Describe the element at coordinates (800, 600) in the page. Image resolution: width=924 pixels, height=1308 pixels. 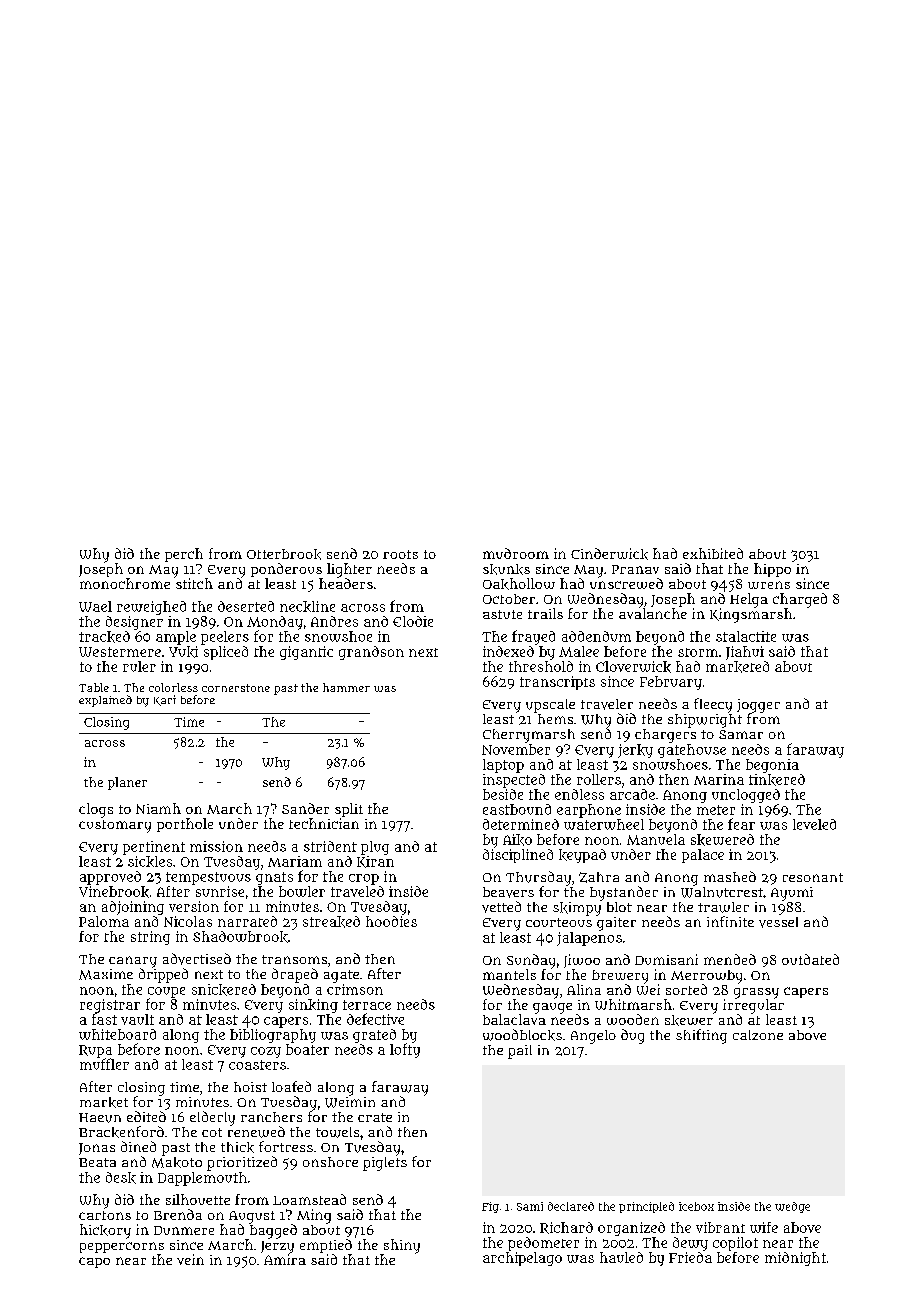
I see `charged` at that location.
